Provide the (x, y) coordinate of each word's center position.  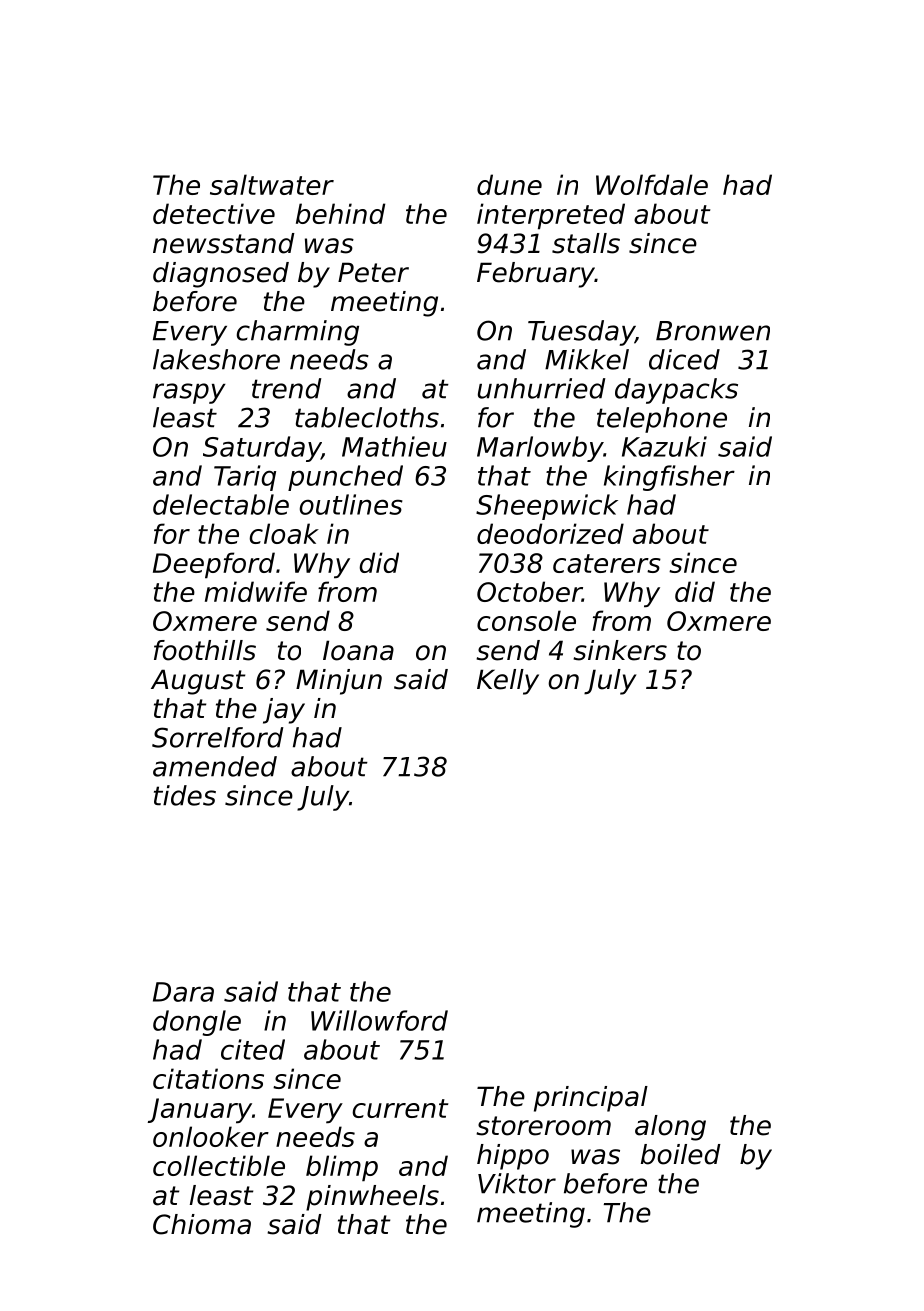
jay (284, 711)
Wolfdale (652, 184)
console (526, 620)
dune (509, 184)
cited (253, 1049)
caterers (607, 563)
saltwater (272, 184)
